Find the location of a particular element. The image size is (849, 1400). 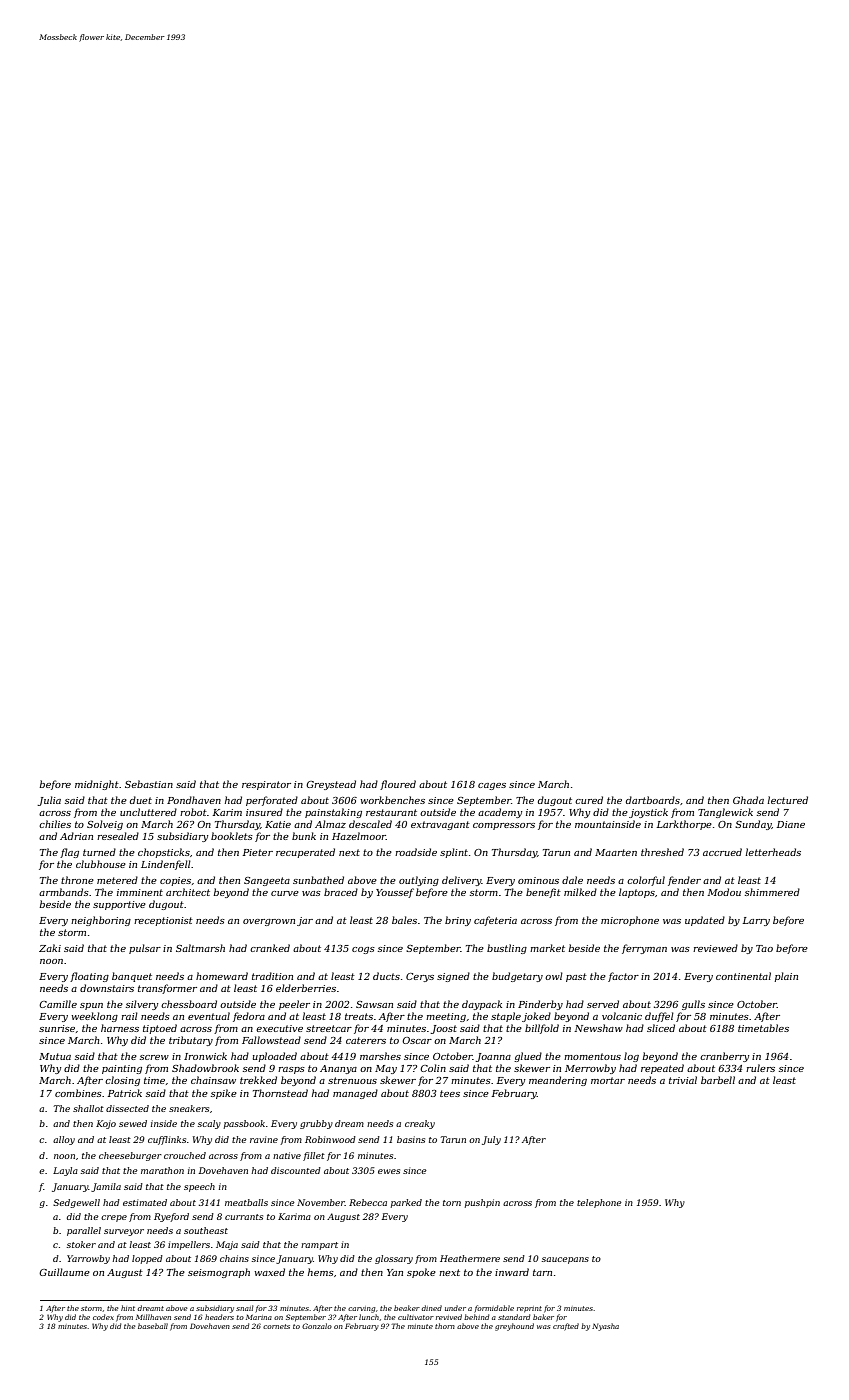

lectured is located at coordinates (787, 800).
